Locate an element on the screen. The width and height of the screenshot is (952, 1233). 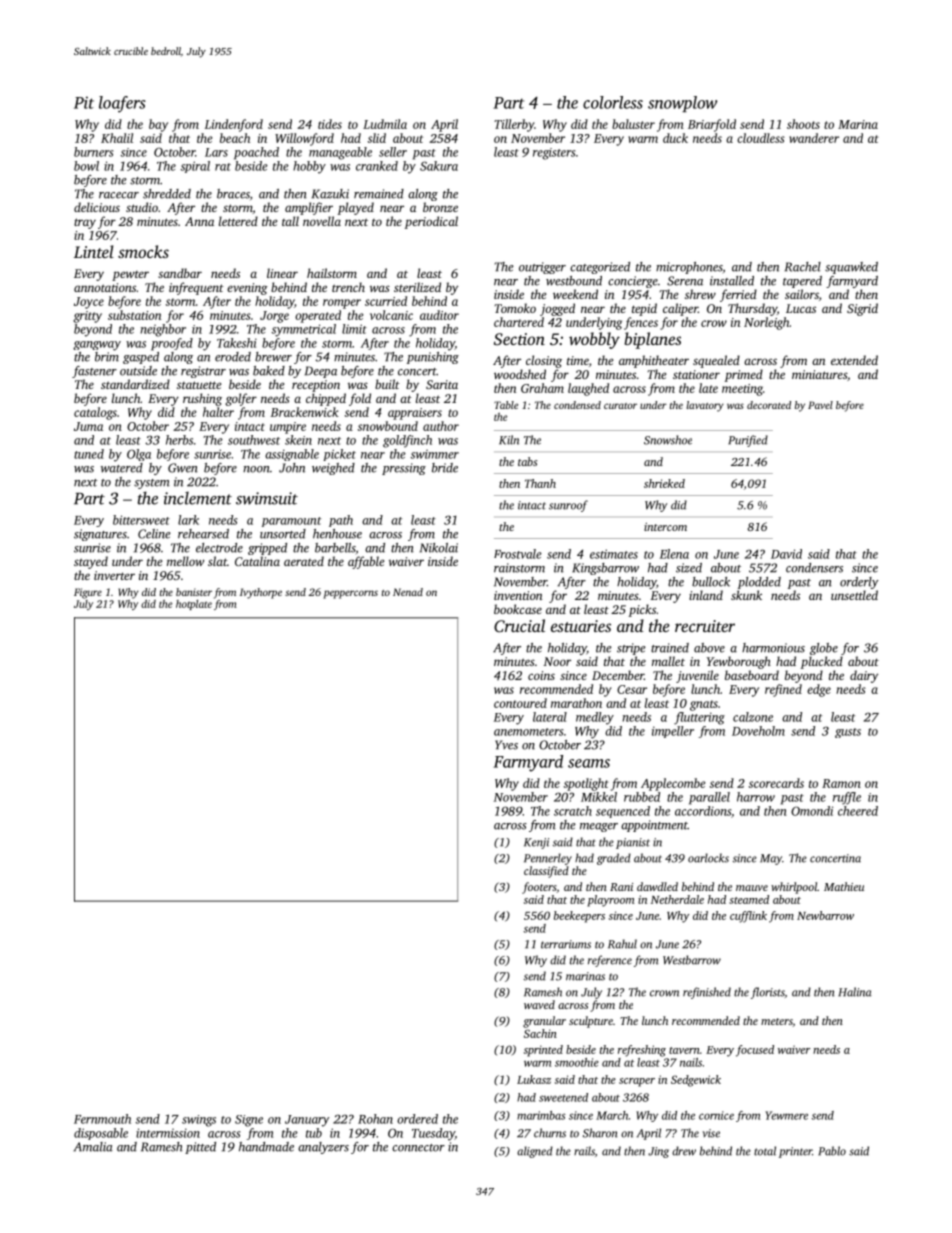
Willowford is located at coordinates (304, 139).
